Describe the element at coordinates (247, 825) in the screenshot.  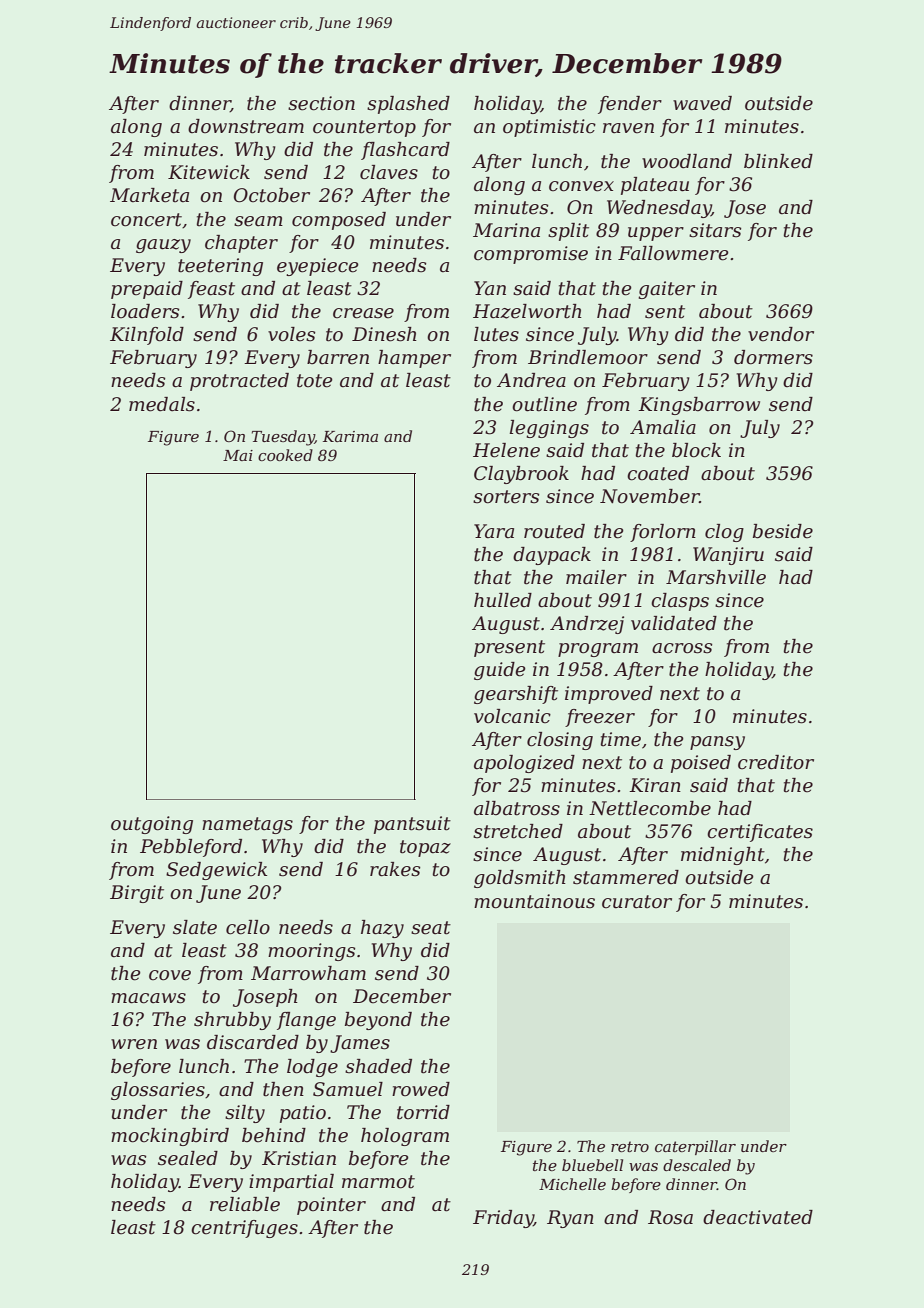
I see `nametags` at that location.
